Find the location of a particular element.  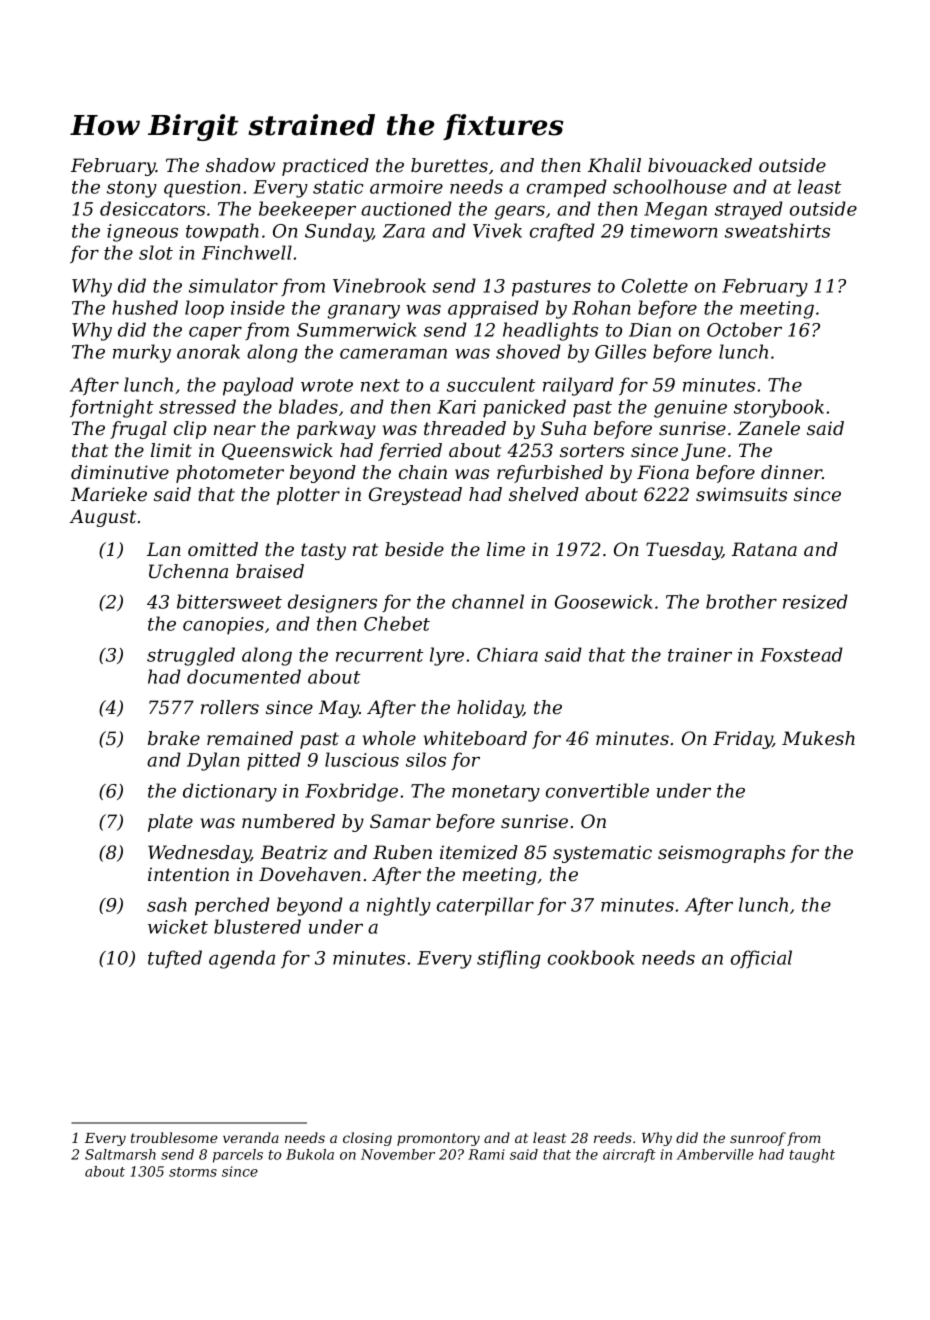

plate is located at coordinates (170, 823).
